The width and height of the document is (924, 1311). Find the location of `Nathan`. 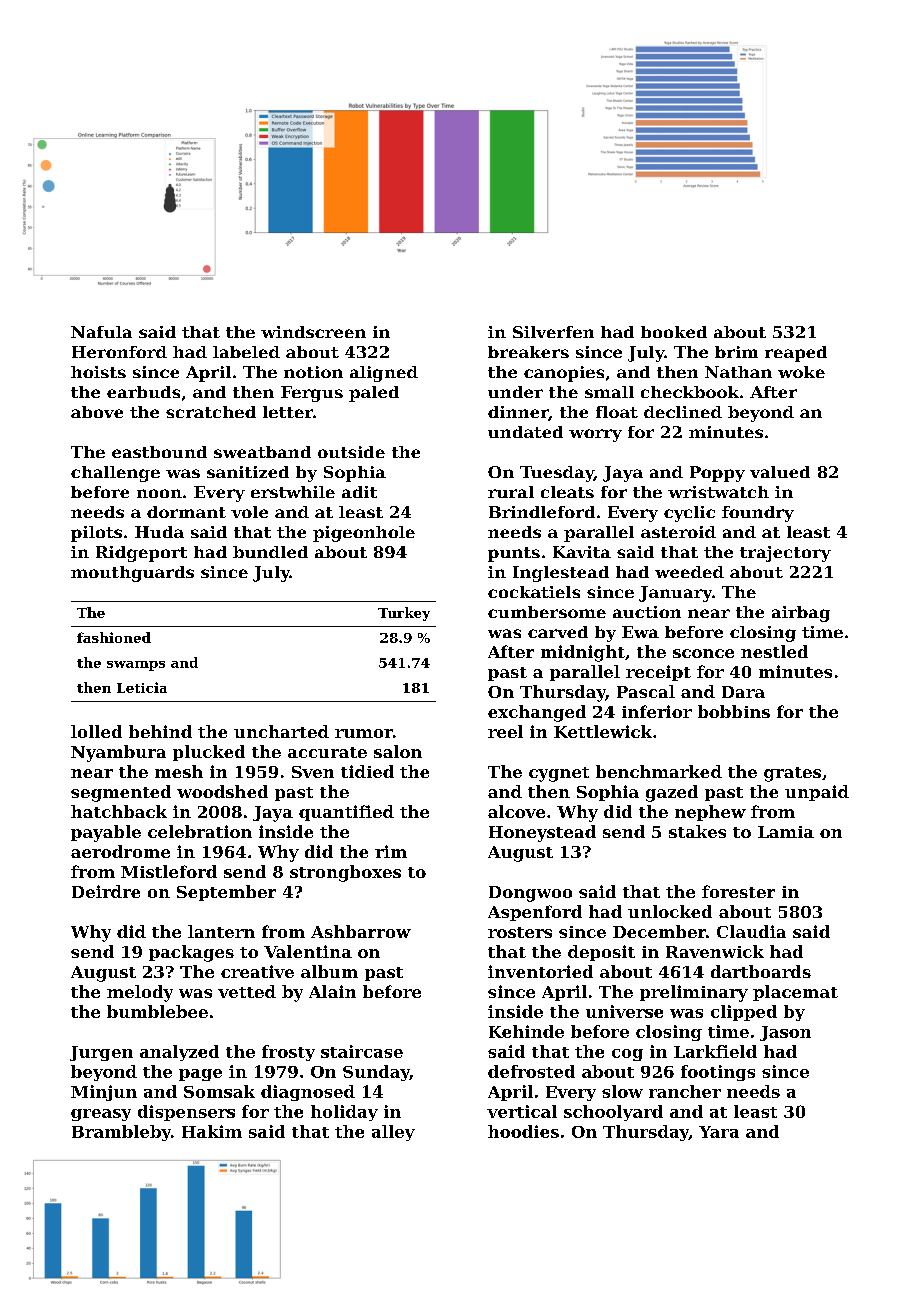

Nathan is located at coordinates (738, 372).
